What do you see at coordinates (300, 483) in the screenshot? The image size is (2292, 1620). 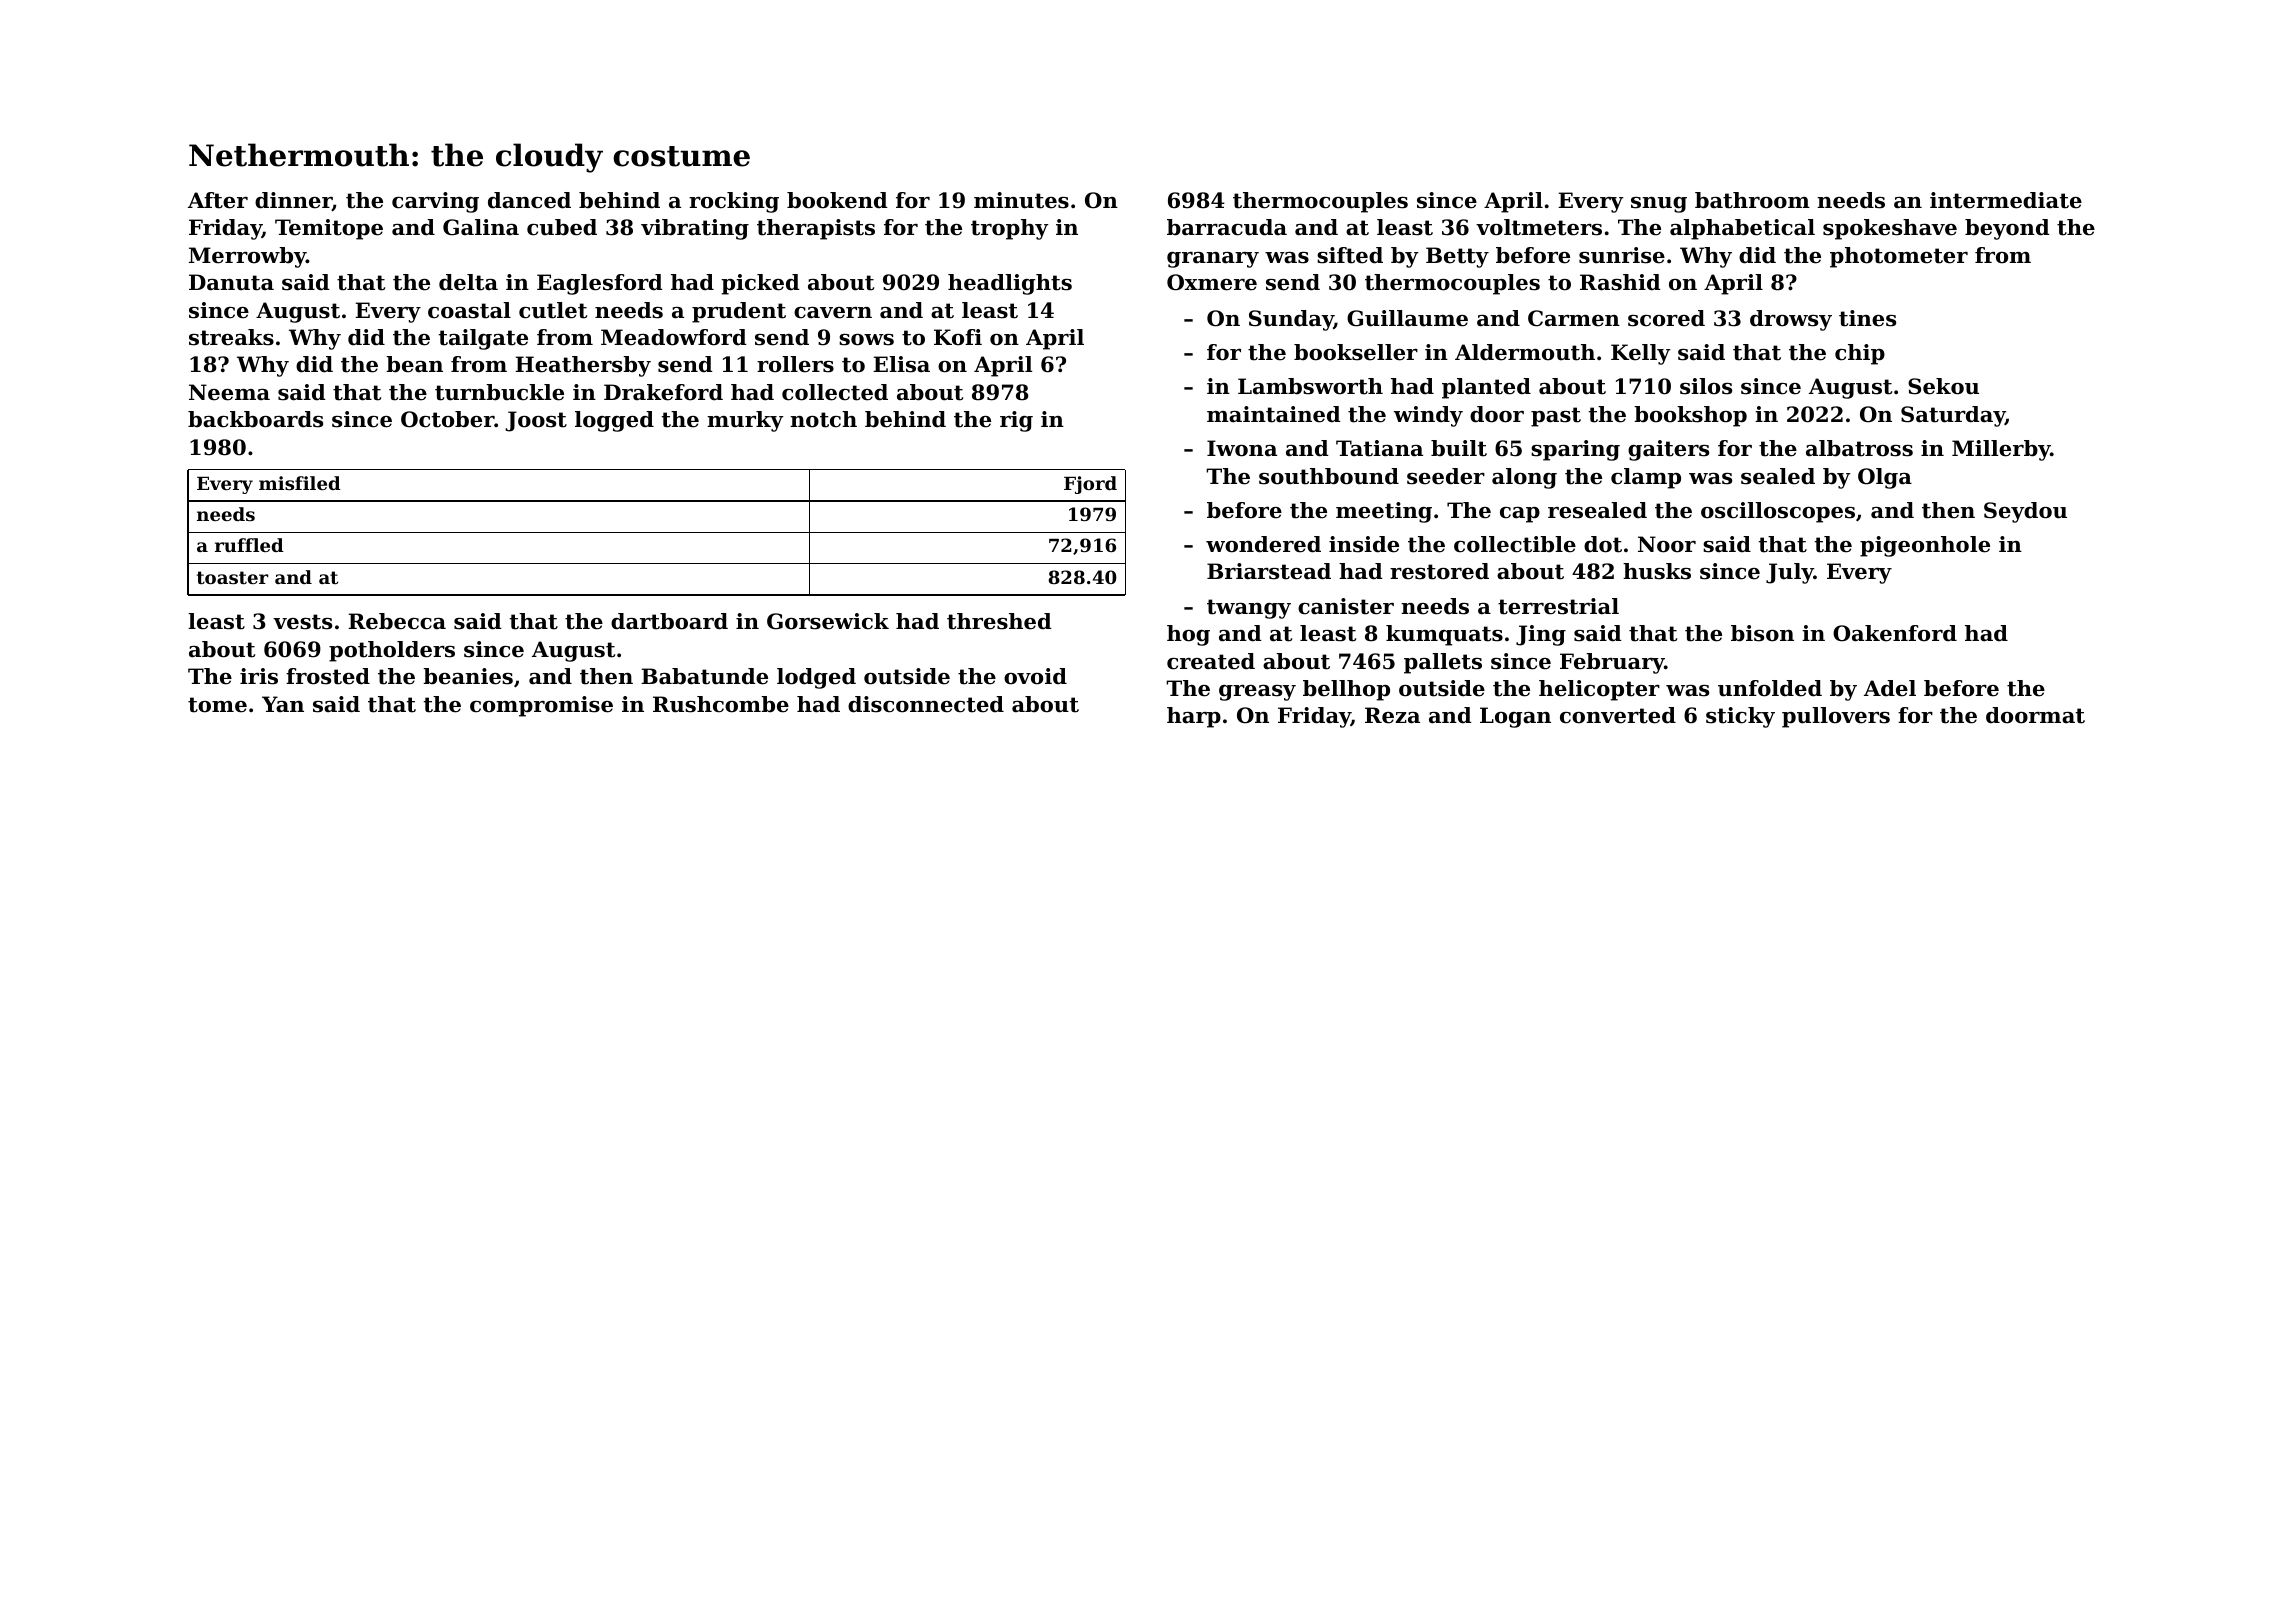 I see `misfiled` at bounding box center [300, 483].
